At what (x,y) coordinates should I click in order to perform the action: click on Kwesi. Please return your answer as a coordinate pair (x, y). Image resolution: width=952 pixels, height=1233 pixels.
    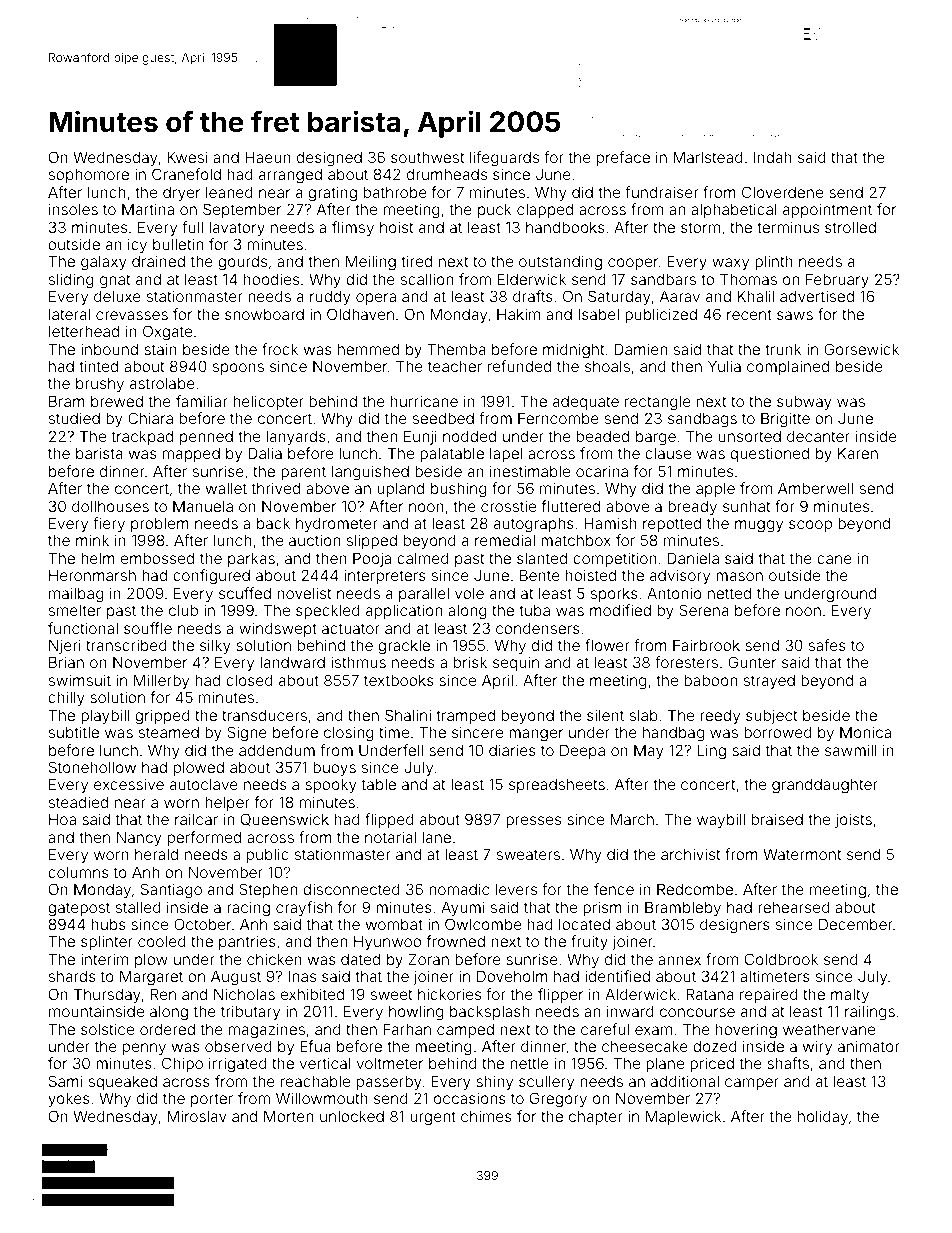
    Looking at the image, I should click on (187, 157).
